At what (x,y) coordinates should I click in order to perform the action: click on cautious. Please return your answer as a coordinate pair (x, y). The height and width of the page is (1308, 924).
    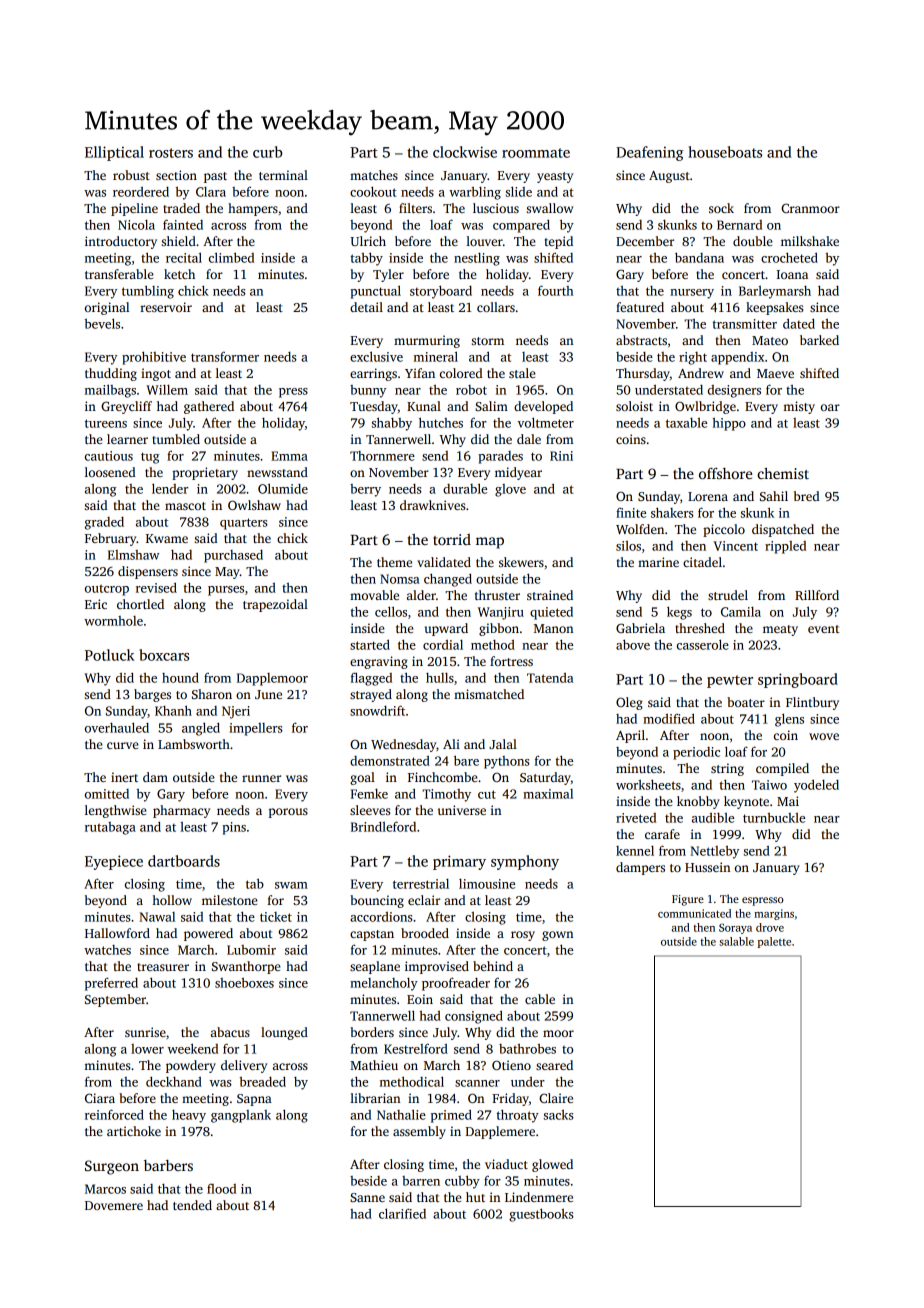
    Looking at the image, I should click on (109, 456).
